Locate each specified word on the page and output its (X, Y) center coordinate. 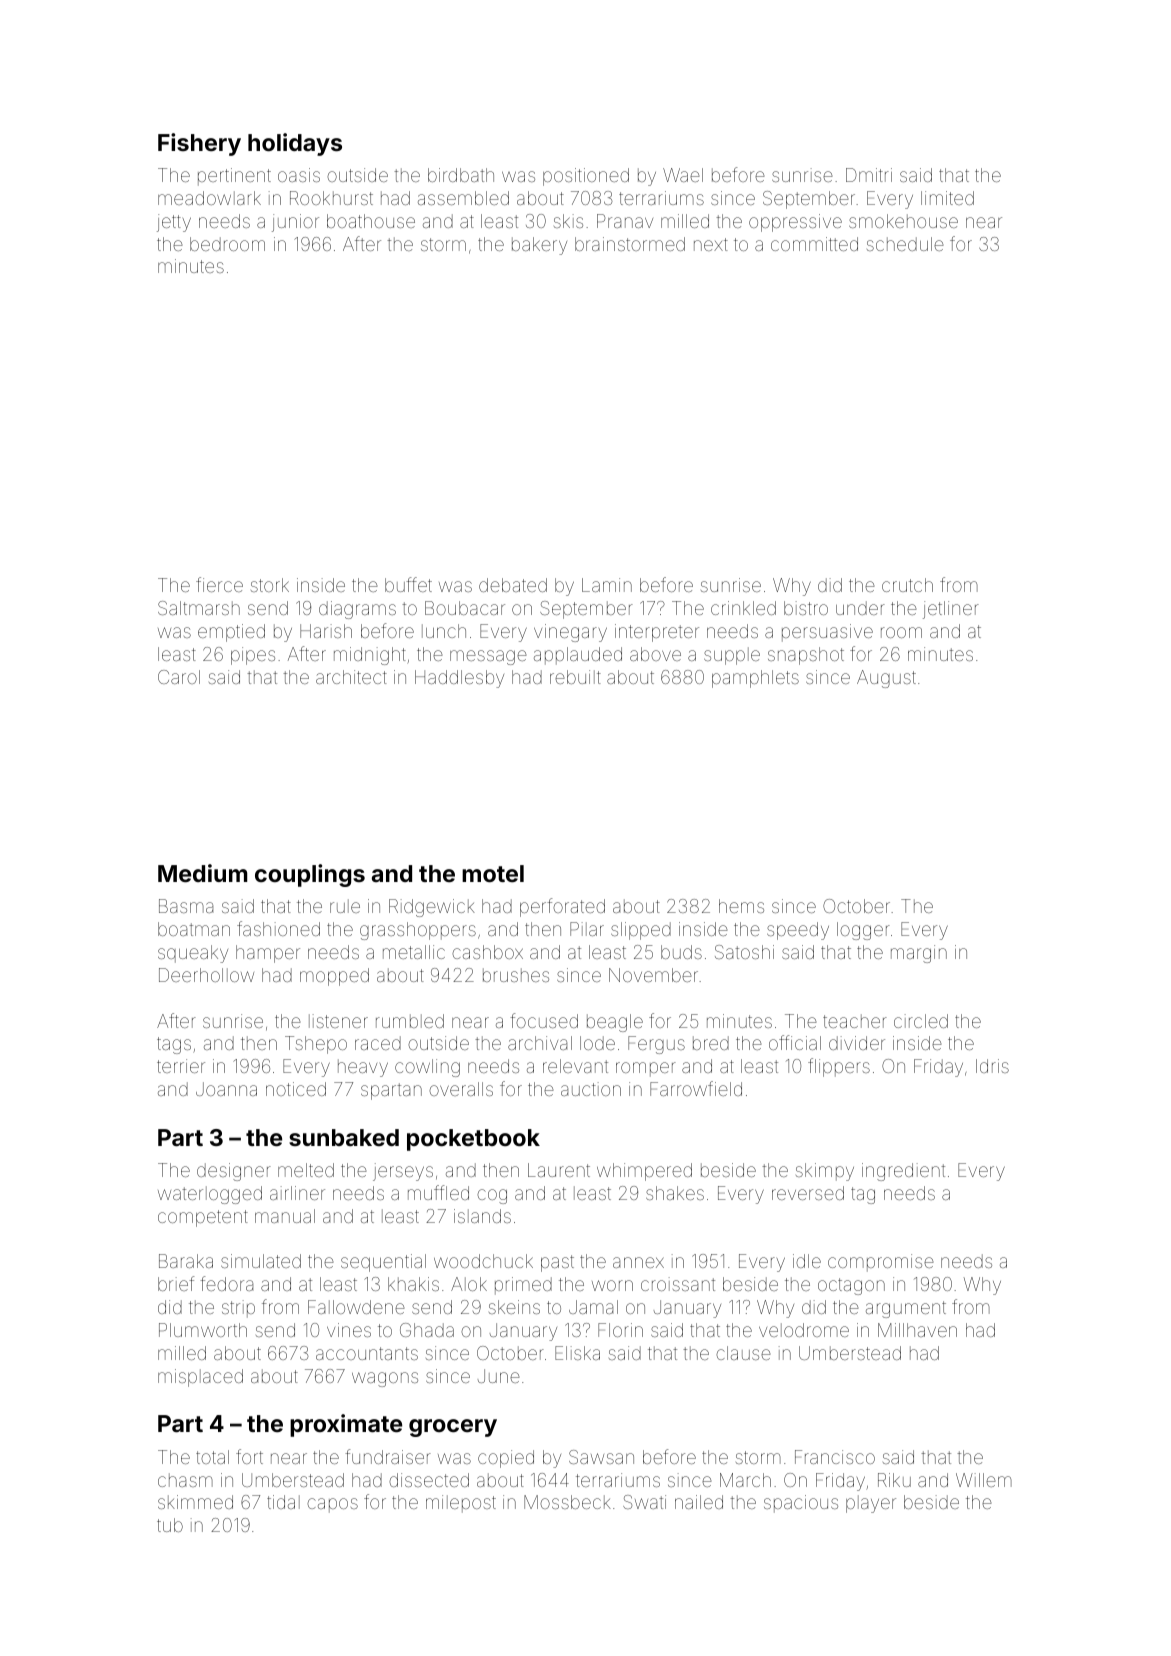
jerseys (403, 1172)
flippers (839, 1067)
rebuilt (575, 677)
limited (947, 198)
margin (919, 954)
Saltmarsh (199, 608)
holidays (295, 144)
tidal (283, 1502)
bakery (539, 246)
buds (681, 952)
